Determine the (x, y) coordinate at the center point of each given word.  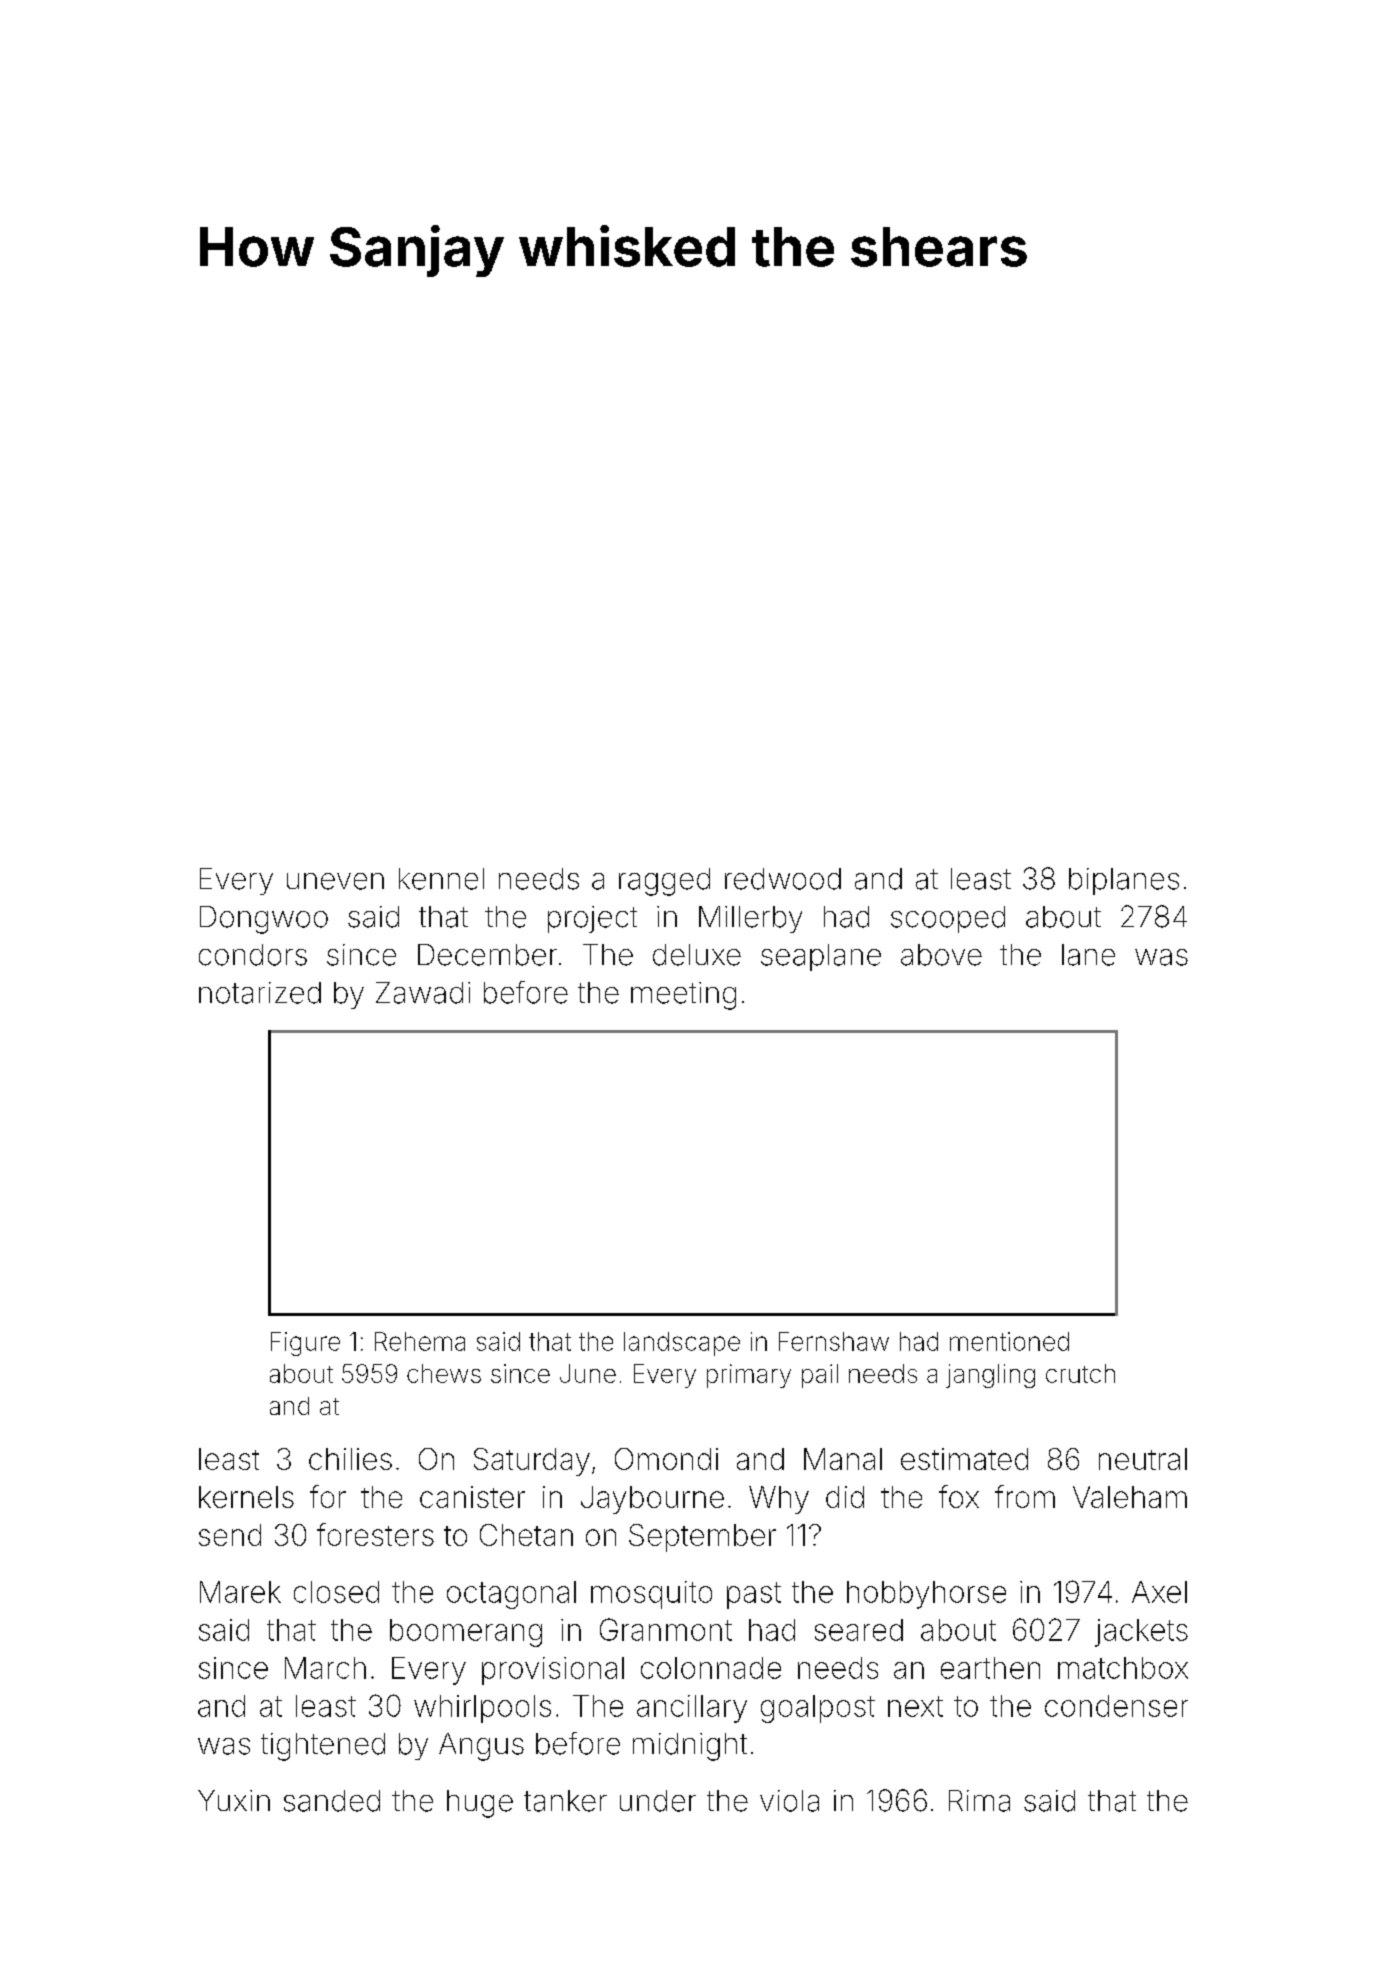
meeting (683, 996)
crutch (1080, 1373)
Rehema (420, 1341)
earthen (990, 1668)
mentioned (1009, 1341)
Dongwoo (264, 920)
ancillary (692, 1709)
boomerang (466, 1633)
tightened (323, 1747)
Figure (305, 1344)
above (941, 955)
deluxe (697, 955)
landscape (682, 1344)
